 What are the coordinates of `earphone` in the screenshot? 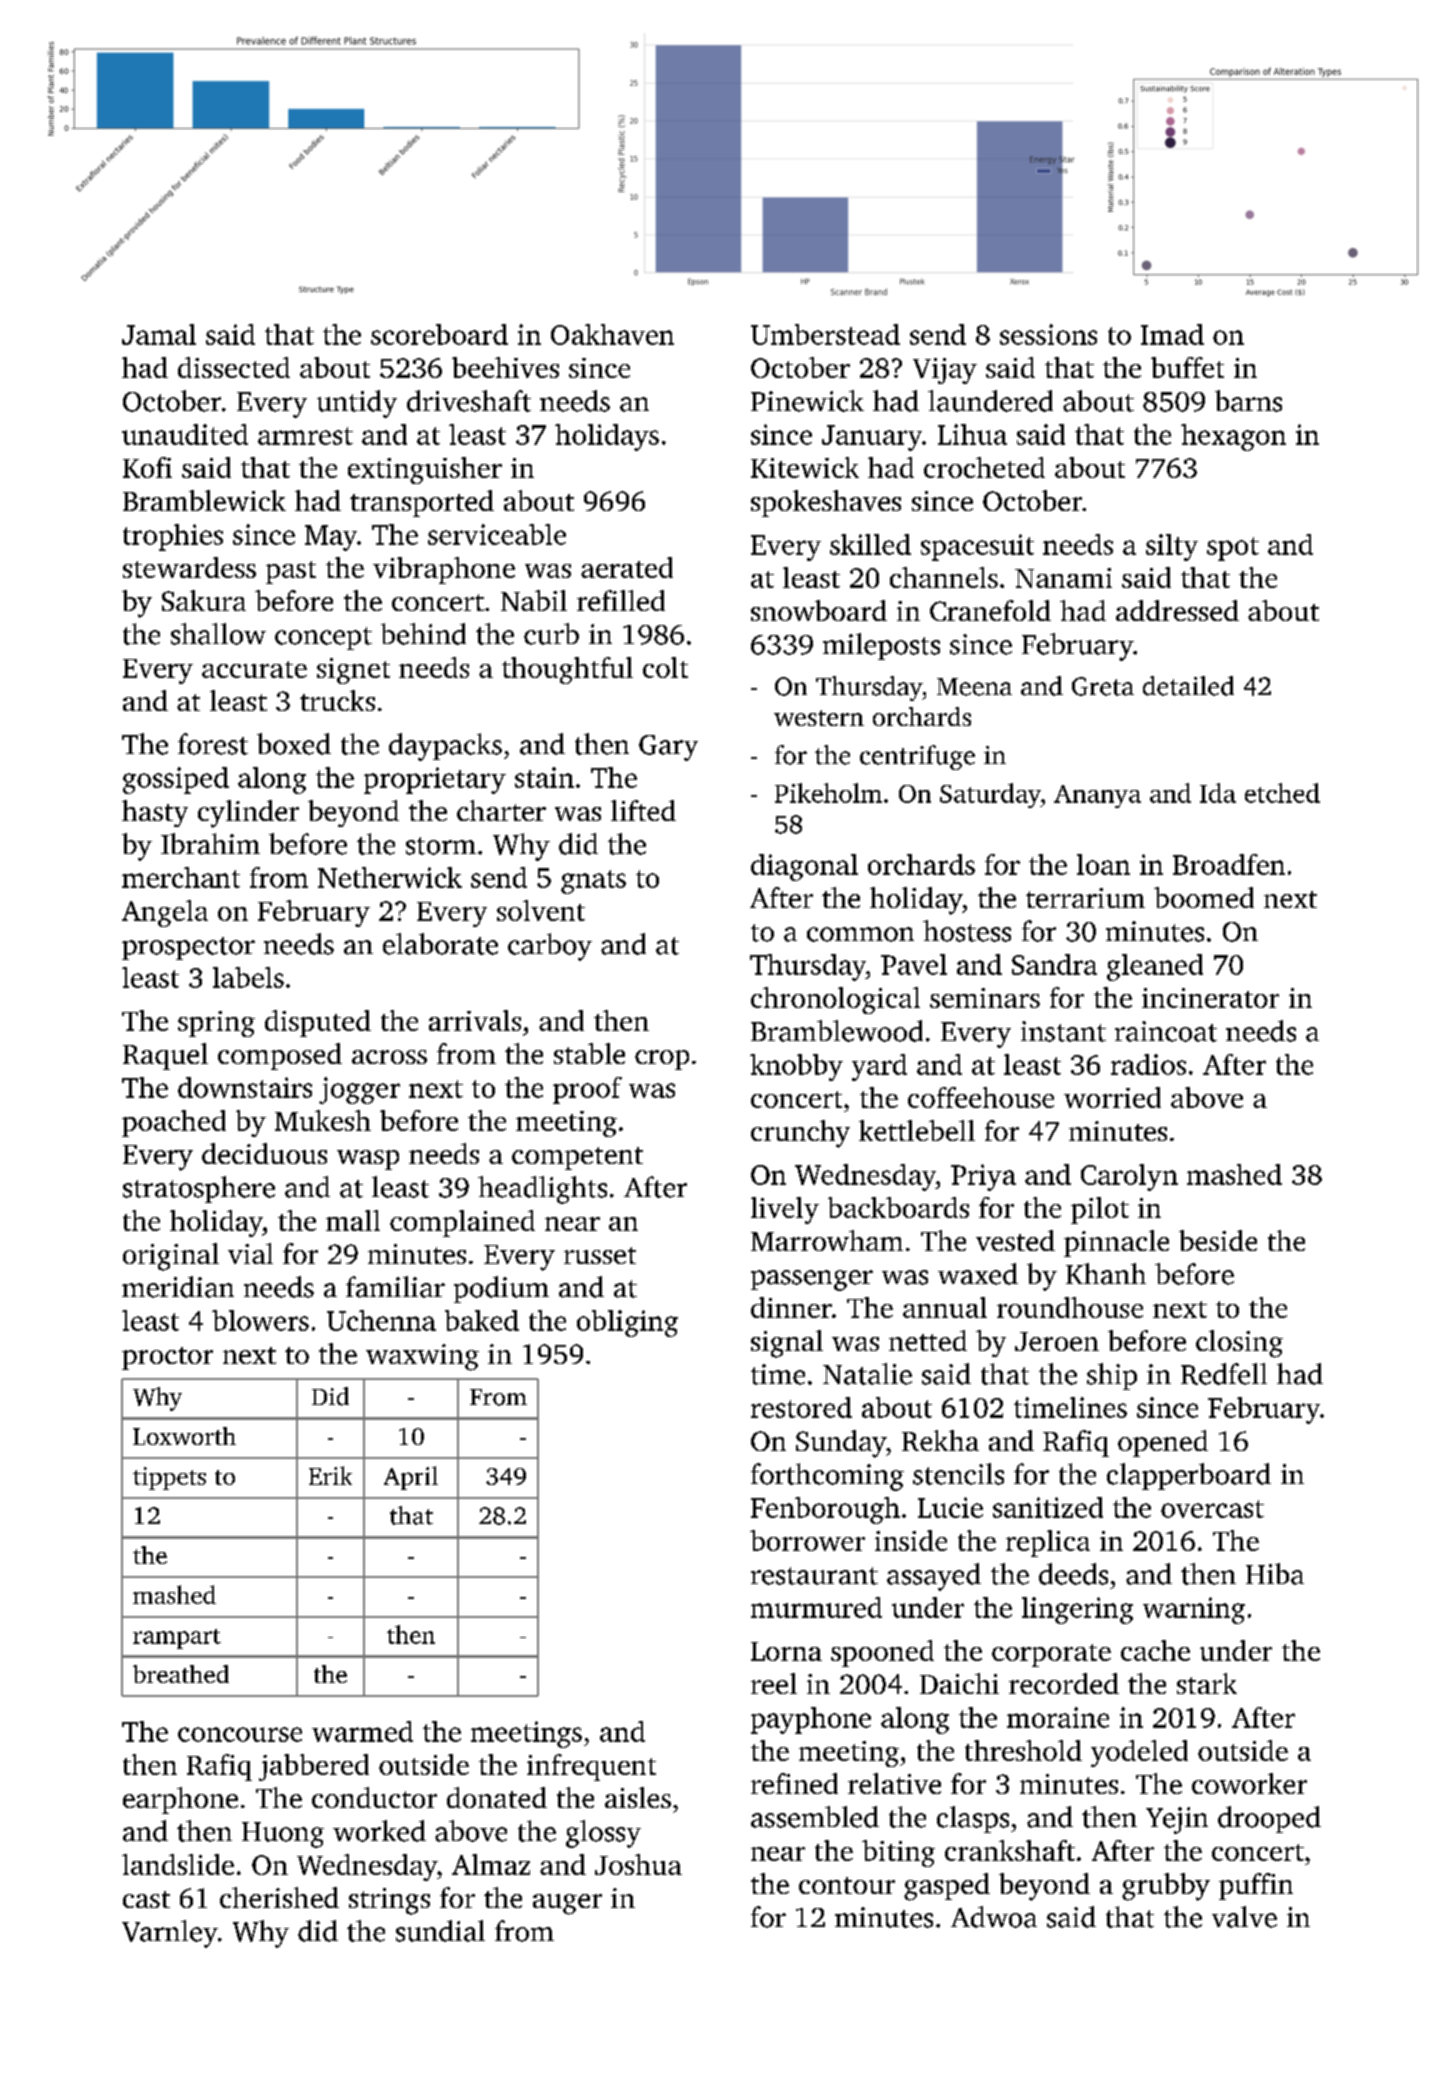 It's located at (180, 1800).
